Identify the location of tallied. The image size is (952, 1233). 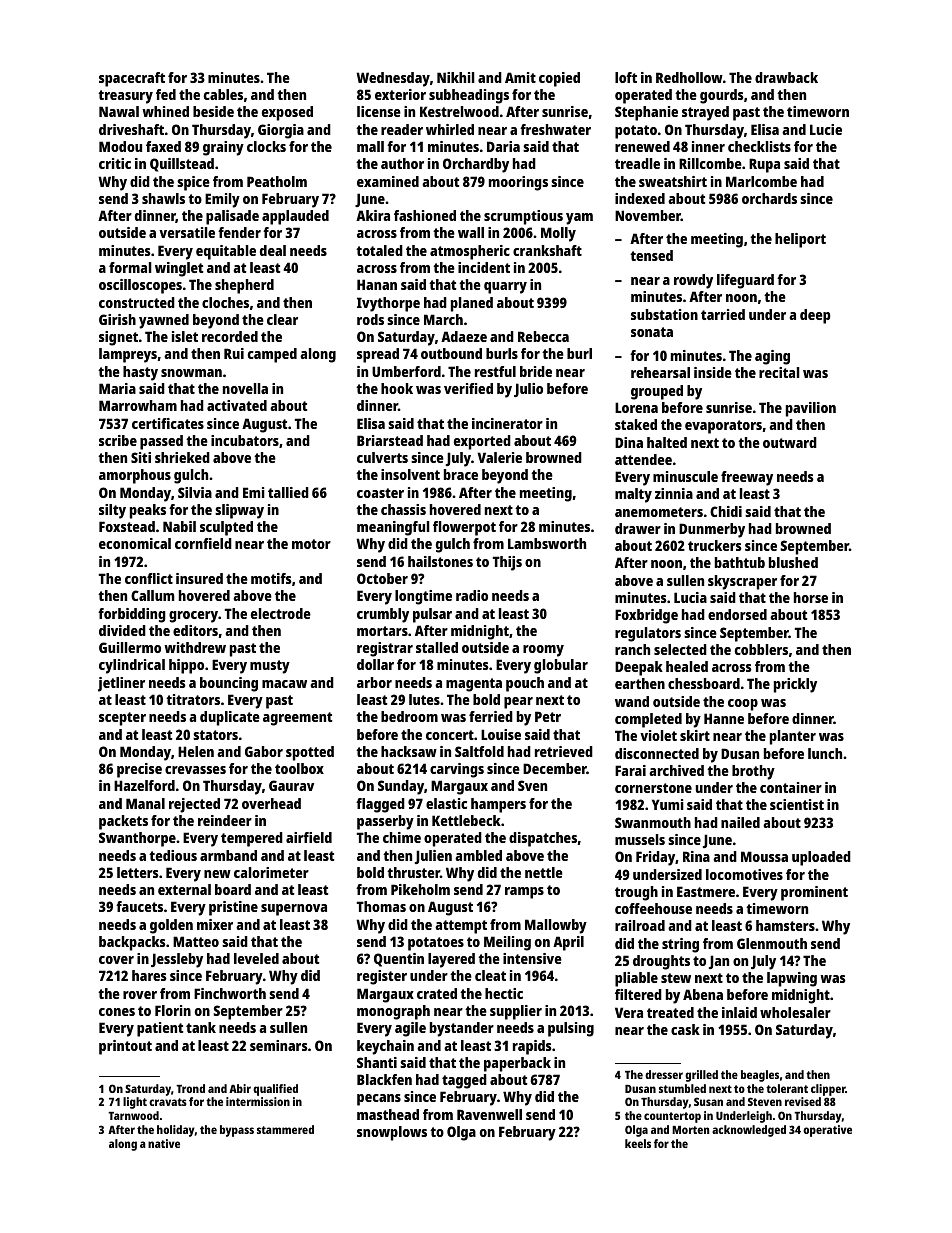
(288, 492).
